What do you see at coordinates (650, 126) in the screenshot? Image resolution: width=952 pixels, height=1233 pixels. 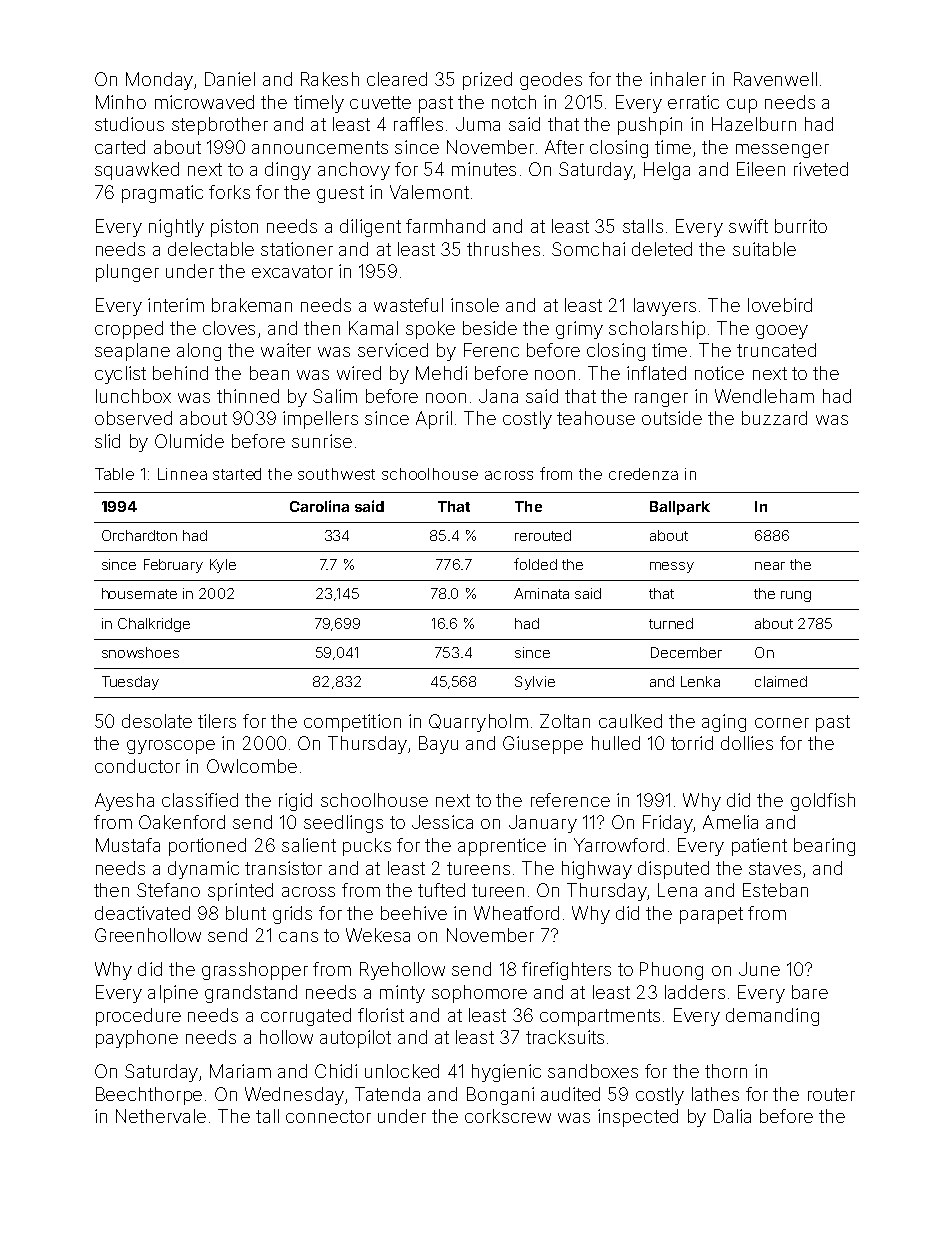 I see `pushpin` at bounding box center [650, 126].
